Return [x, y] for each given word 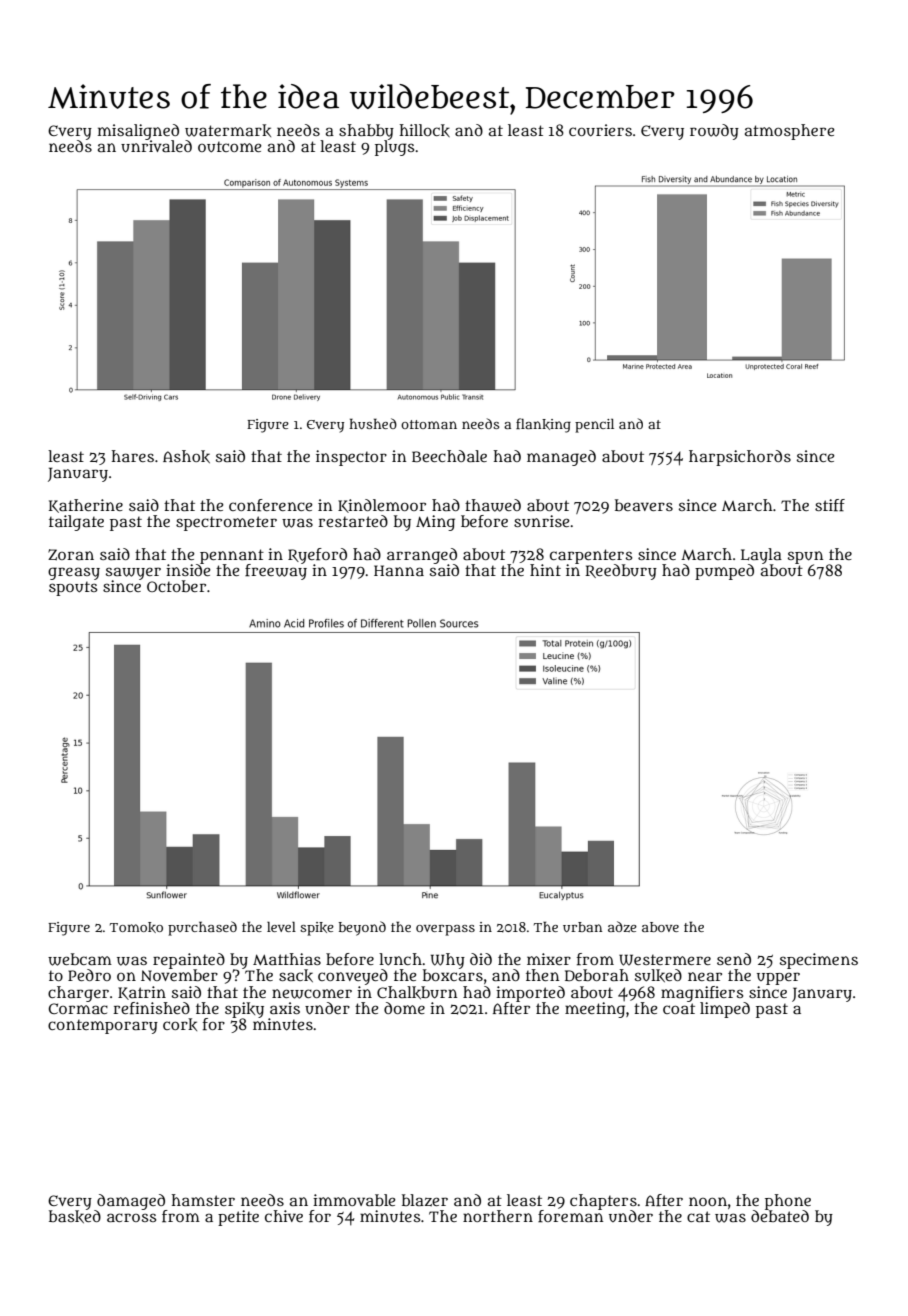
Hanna [399, 570]
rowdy [714, 132]
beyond [362, 928]
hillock [425, 130]
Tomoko [136, 927]
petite [238, 1218]
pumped [724, 572]
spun [805, 557]
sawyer [133, 573]
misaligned [138, 132]
